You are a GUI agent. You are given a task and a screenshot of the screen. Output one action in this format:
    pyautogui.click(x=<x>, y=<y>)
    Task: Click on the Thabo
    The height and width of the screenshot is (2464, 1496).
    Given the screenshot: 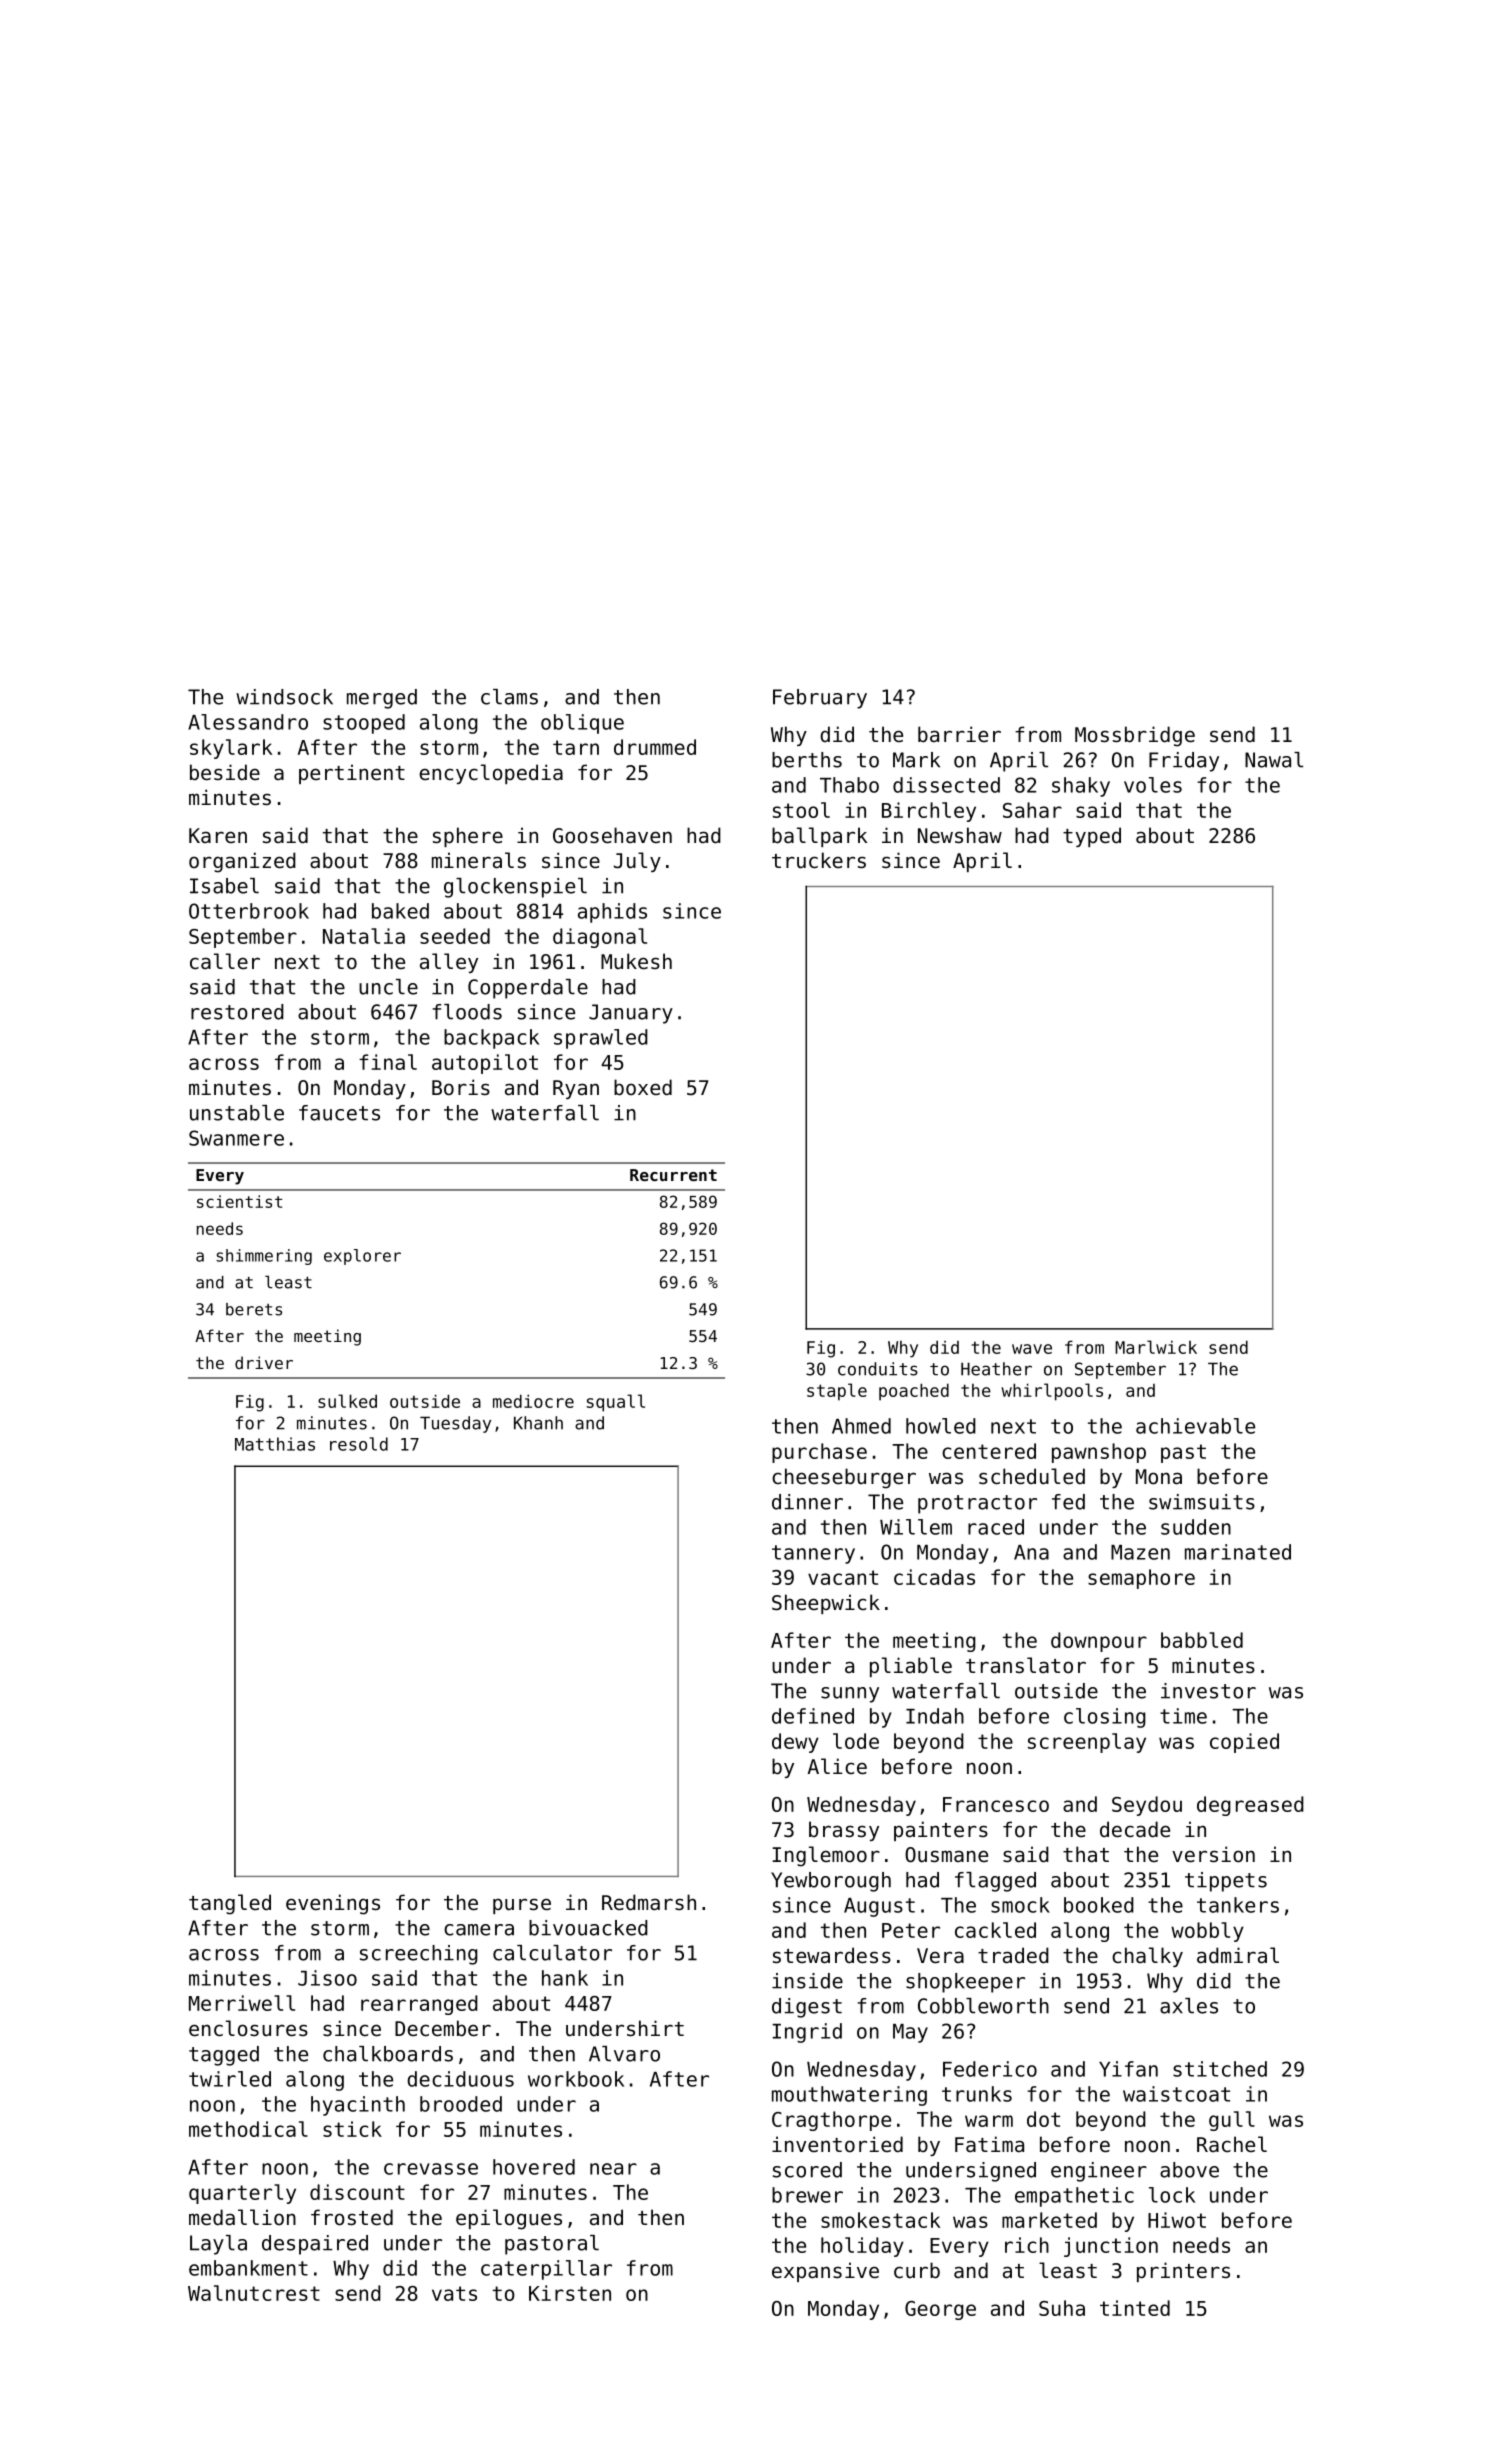 What is the action you would take?
    pyautogui.click(x=849, y=785)
